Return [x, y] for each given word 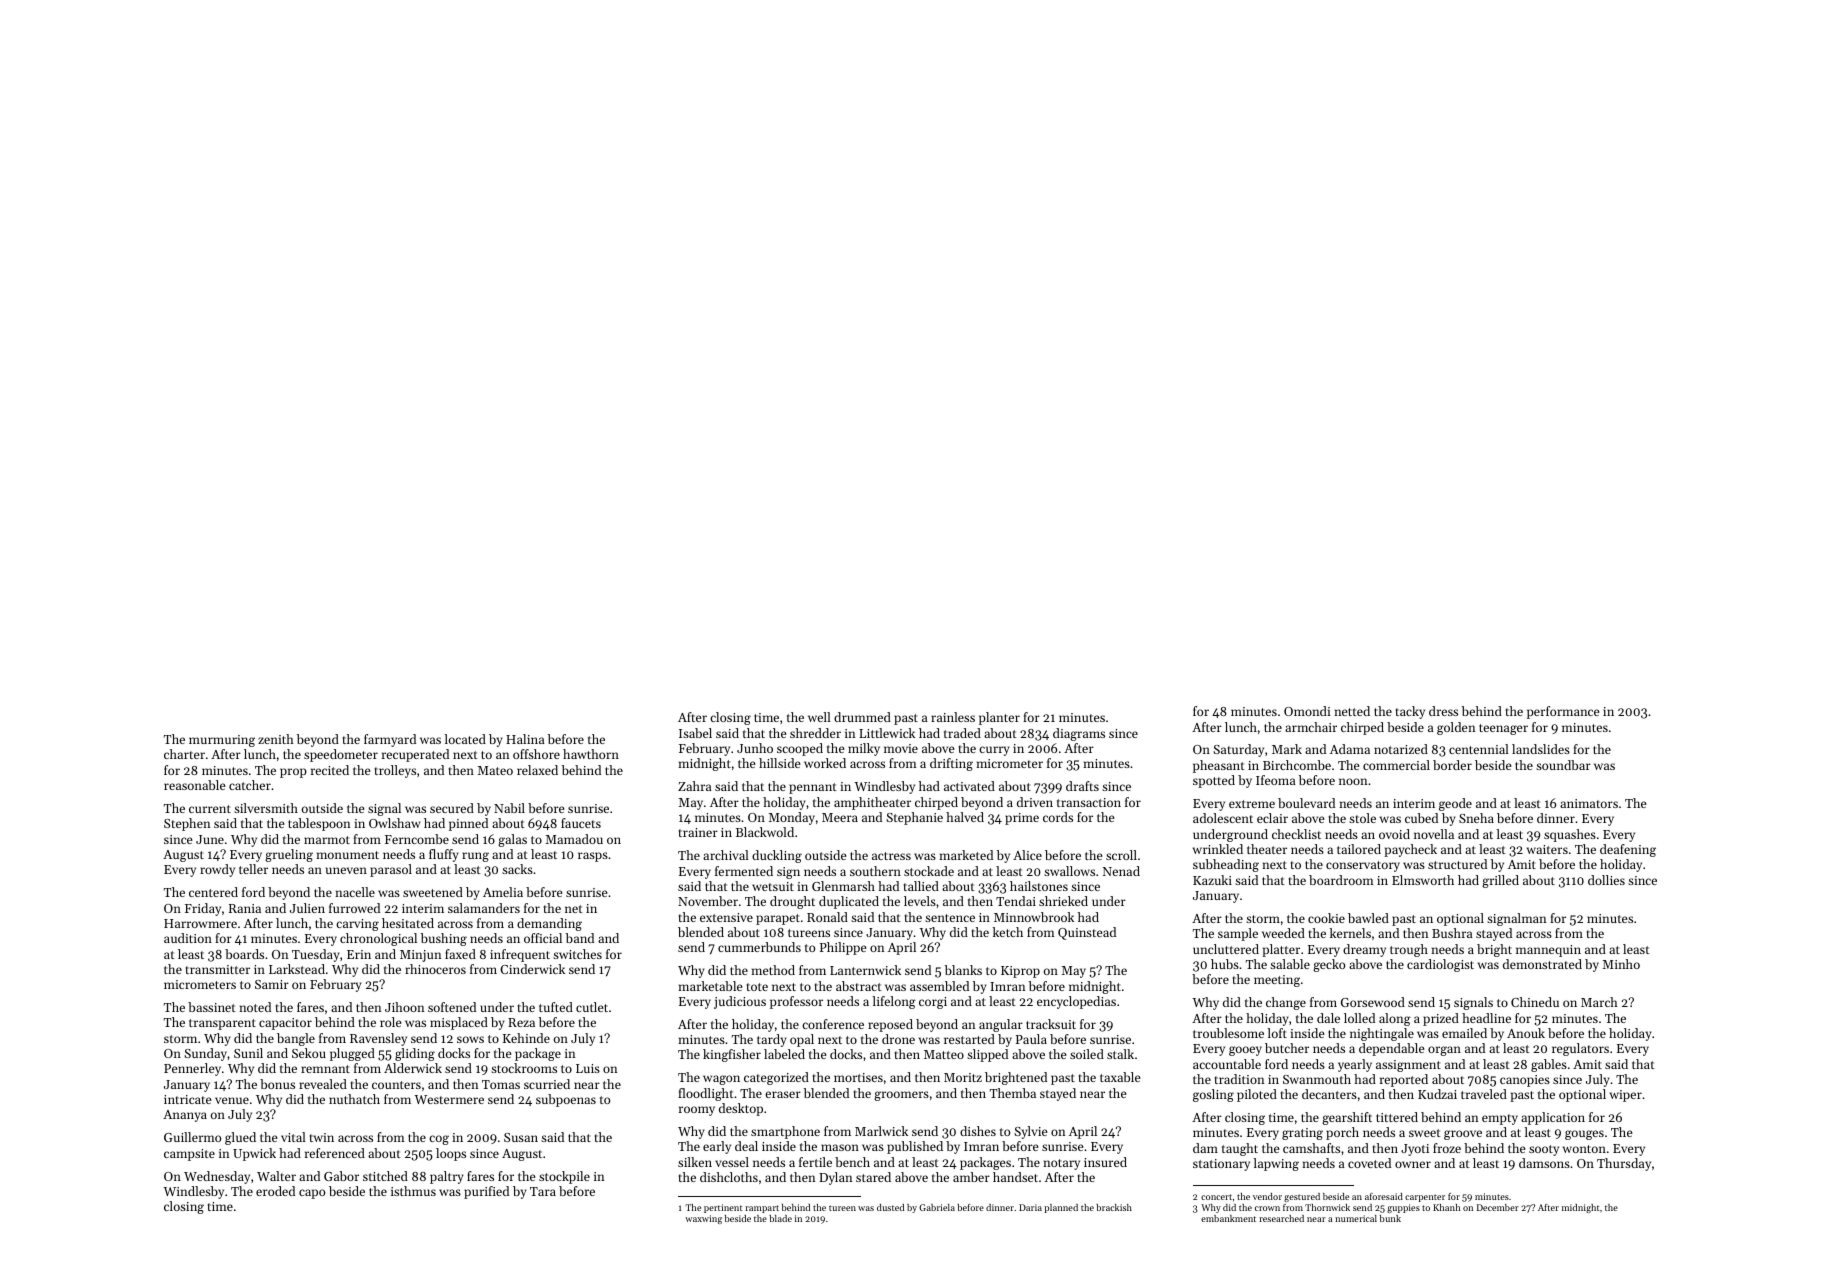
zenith [276, 739]
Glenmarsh [843, 886]
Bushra [1452, 933]
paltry [447, 1177]
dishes [978, 1131]
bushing [444, 939]
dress [1443, 711]
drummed [862, 717]
